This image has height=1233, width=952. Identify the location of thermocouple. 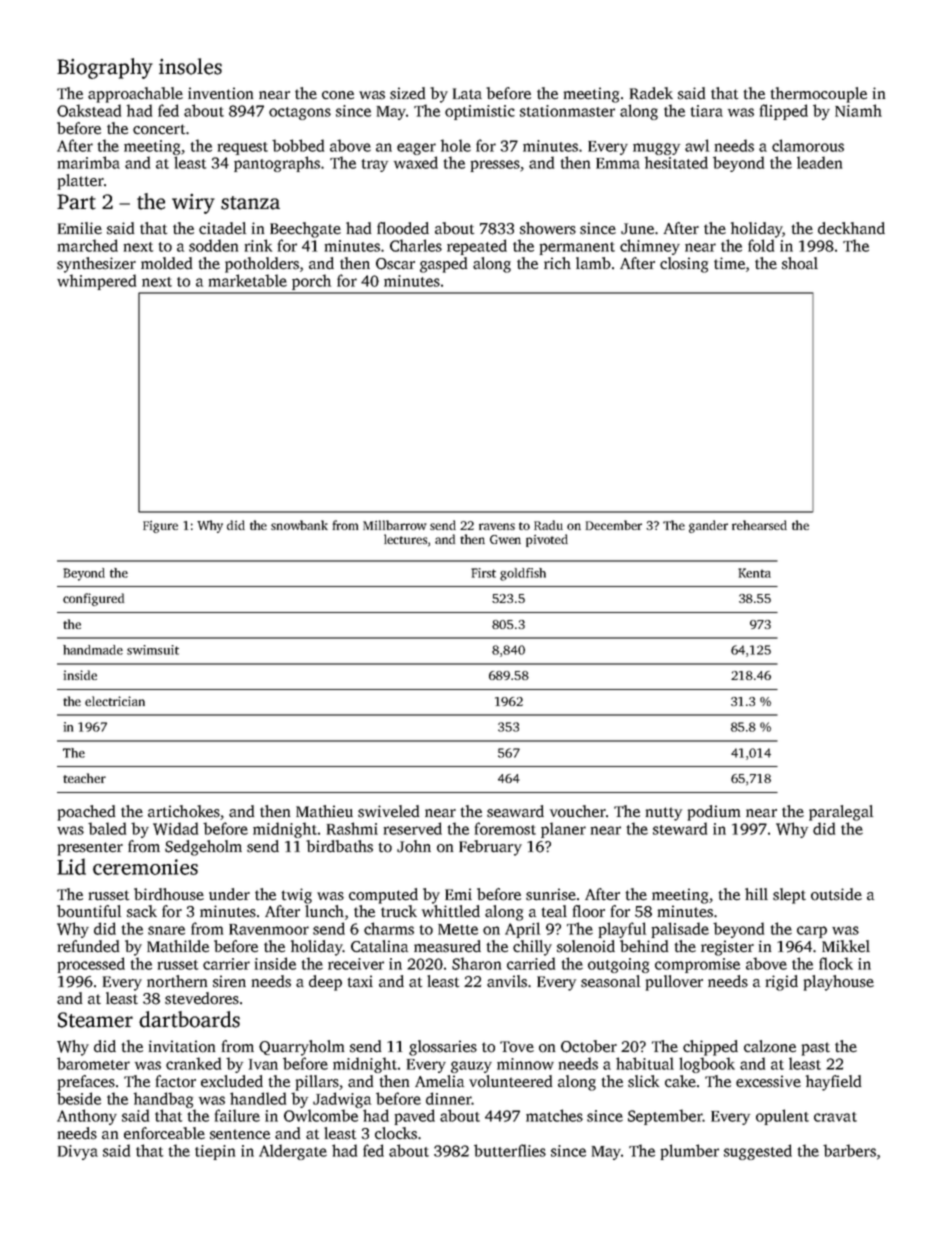
(819, 95).
